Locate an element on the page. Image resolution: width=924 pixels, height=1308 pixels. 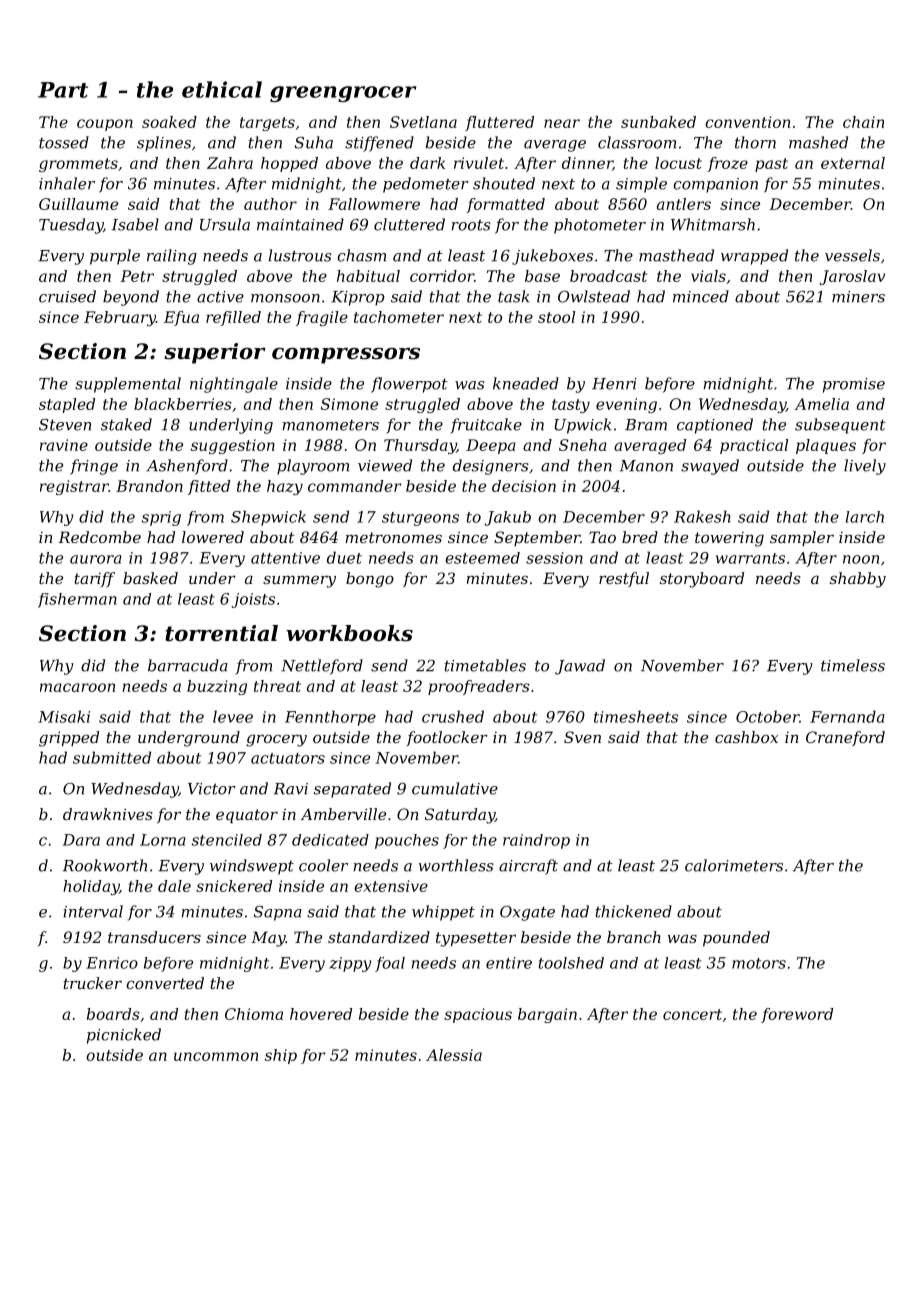
lively is located at coordinates (865, 467).
